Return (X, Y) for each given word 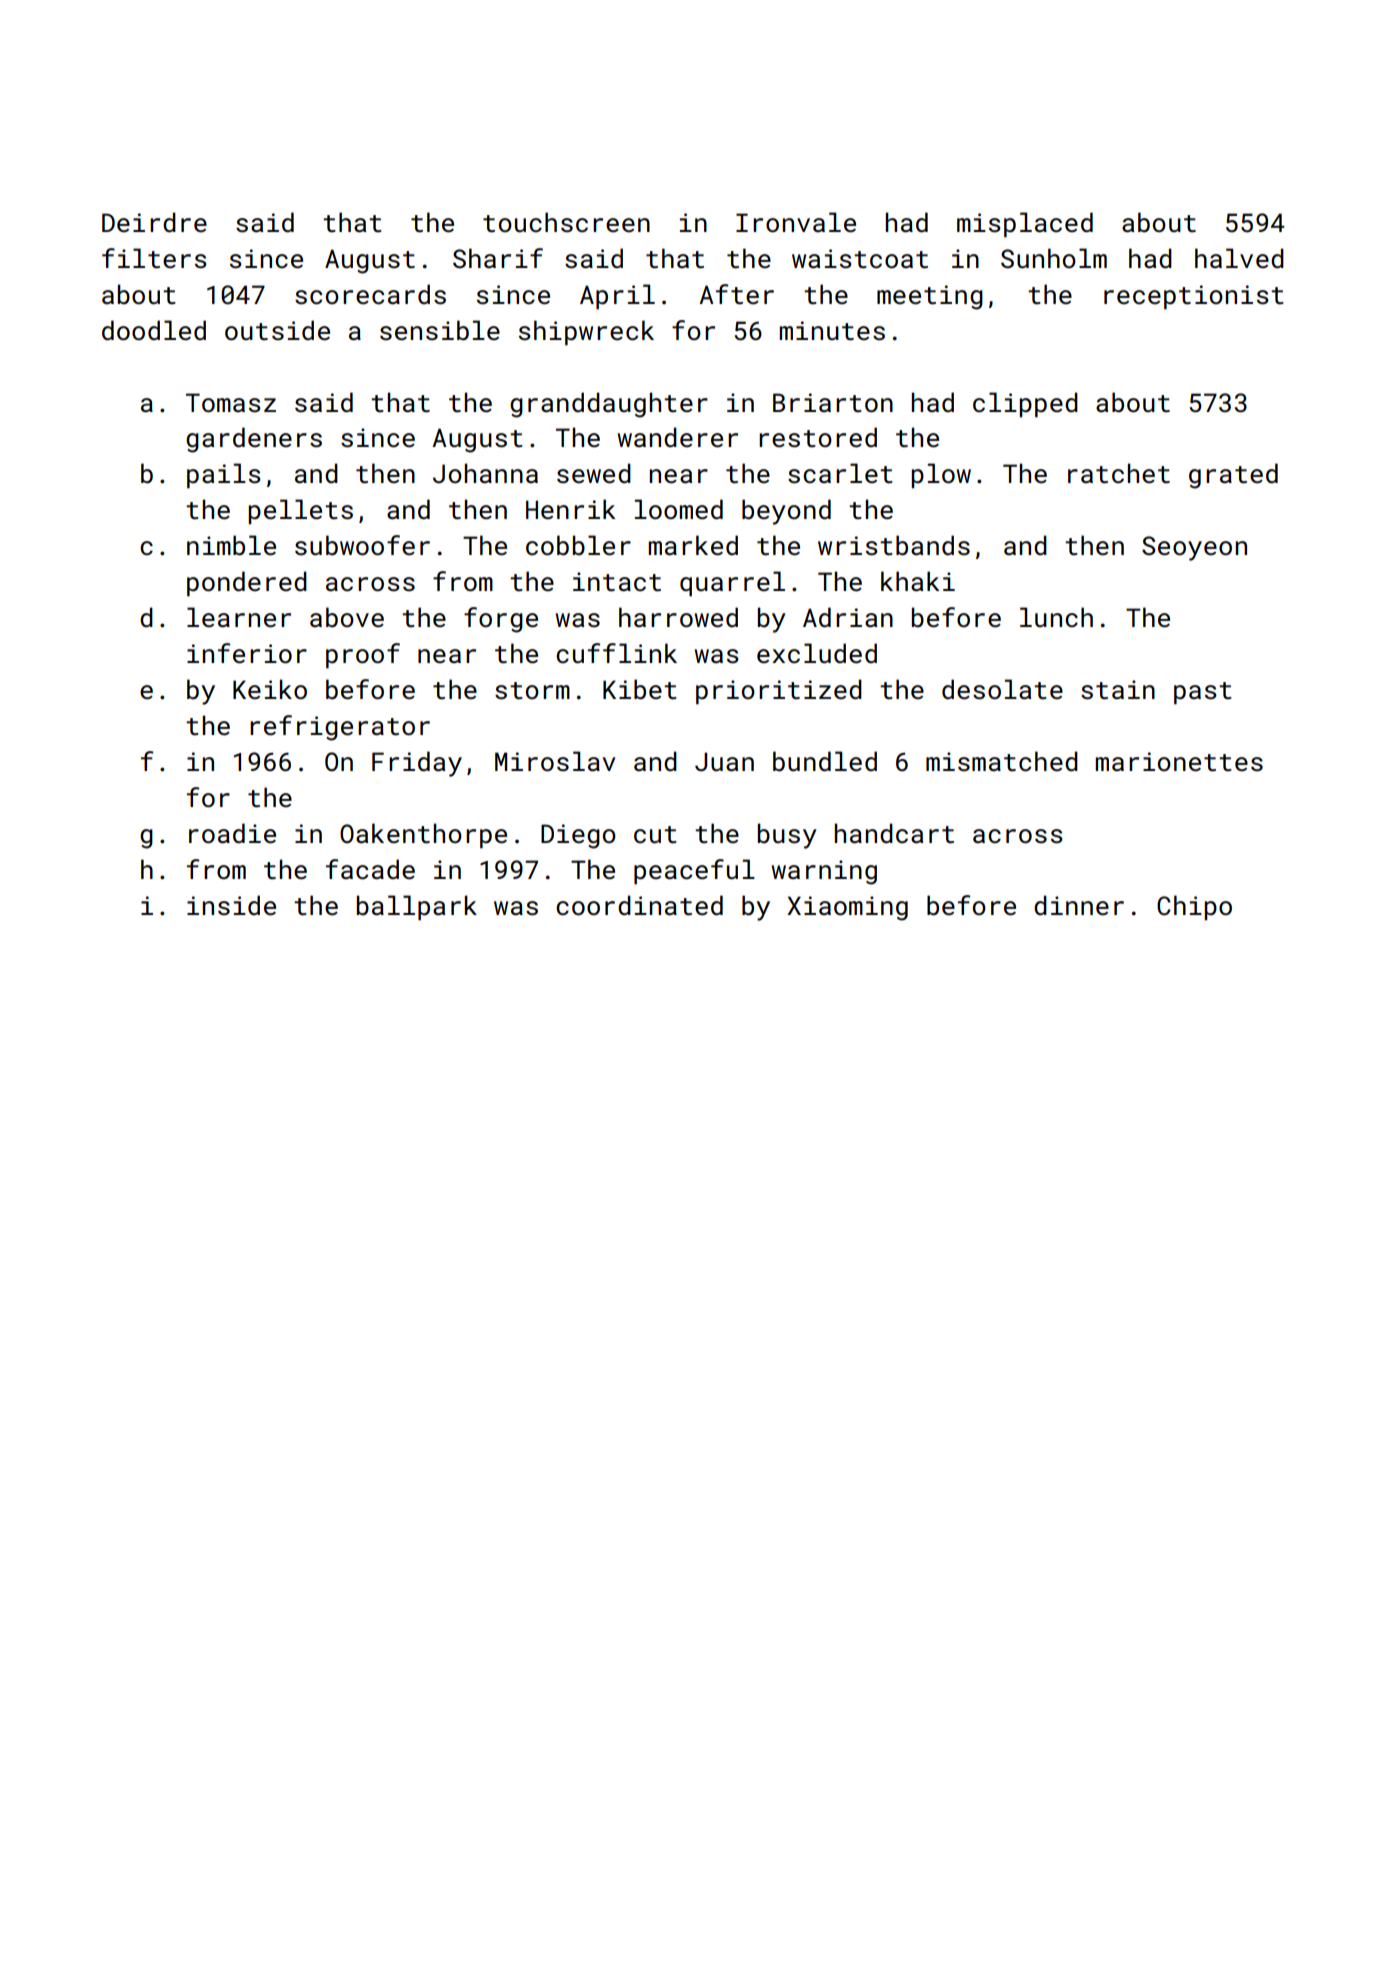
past (1202, 693)
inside (231, 905)
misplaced (1025, 224)
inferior (247, 653)
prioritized (779, 691)
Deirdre (154, 222)
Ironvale (796, 222)
